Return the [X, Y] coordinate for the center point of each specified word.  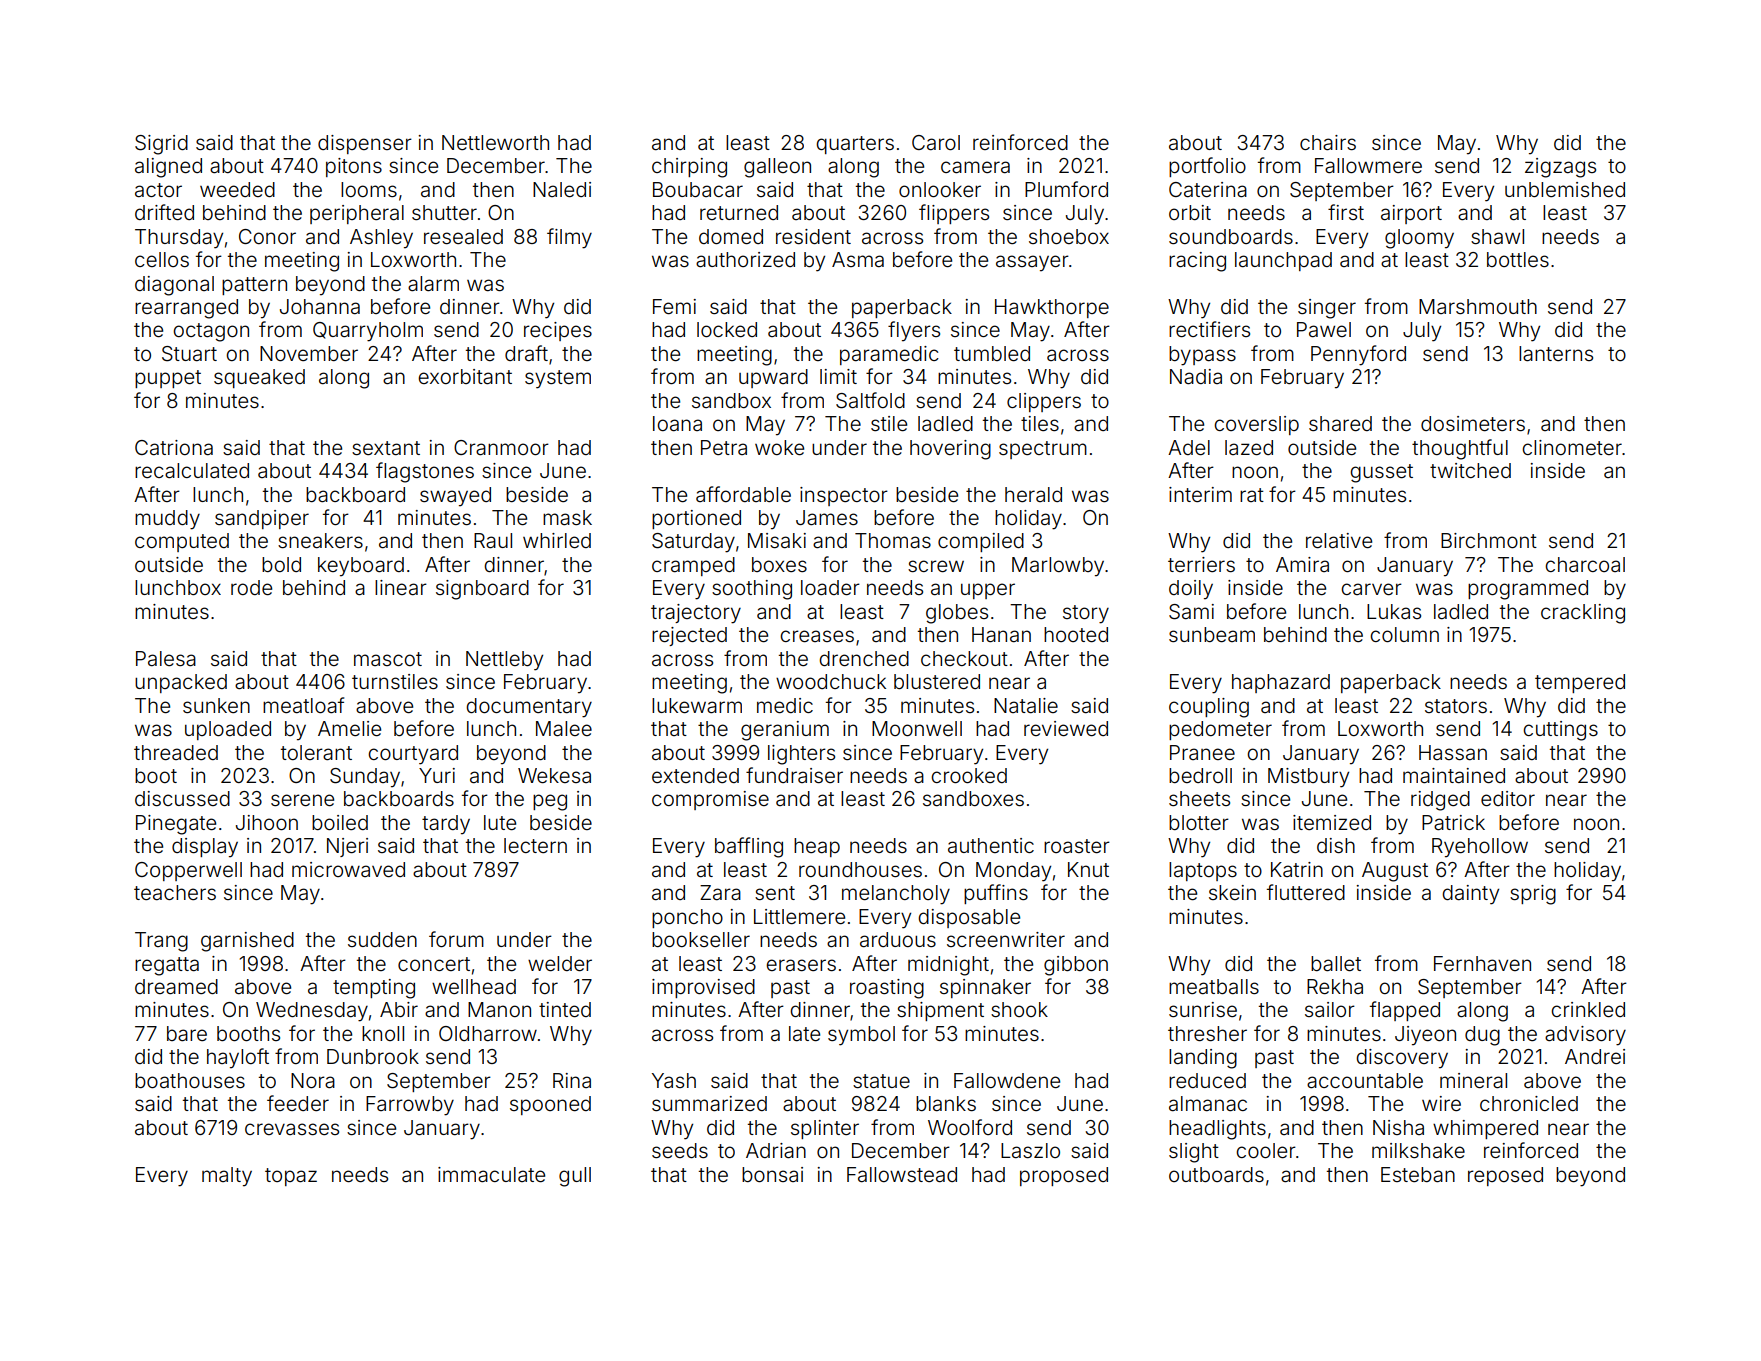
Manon [499, 1009]
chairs [1328, 142]
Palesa [166, 658]
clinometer [1572, 447]
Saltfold [870, 400]
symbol [861, 1036]
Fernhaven [1482, 963]
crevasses [292, 1129]
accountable [1365, 1080]
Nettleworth [495, 142]
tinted [565, 1009]
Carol [936, 142]
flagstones [425, 472]
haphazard [1281, 683]
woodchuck [831, 681]
